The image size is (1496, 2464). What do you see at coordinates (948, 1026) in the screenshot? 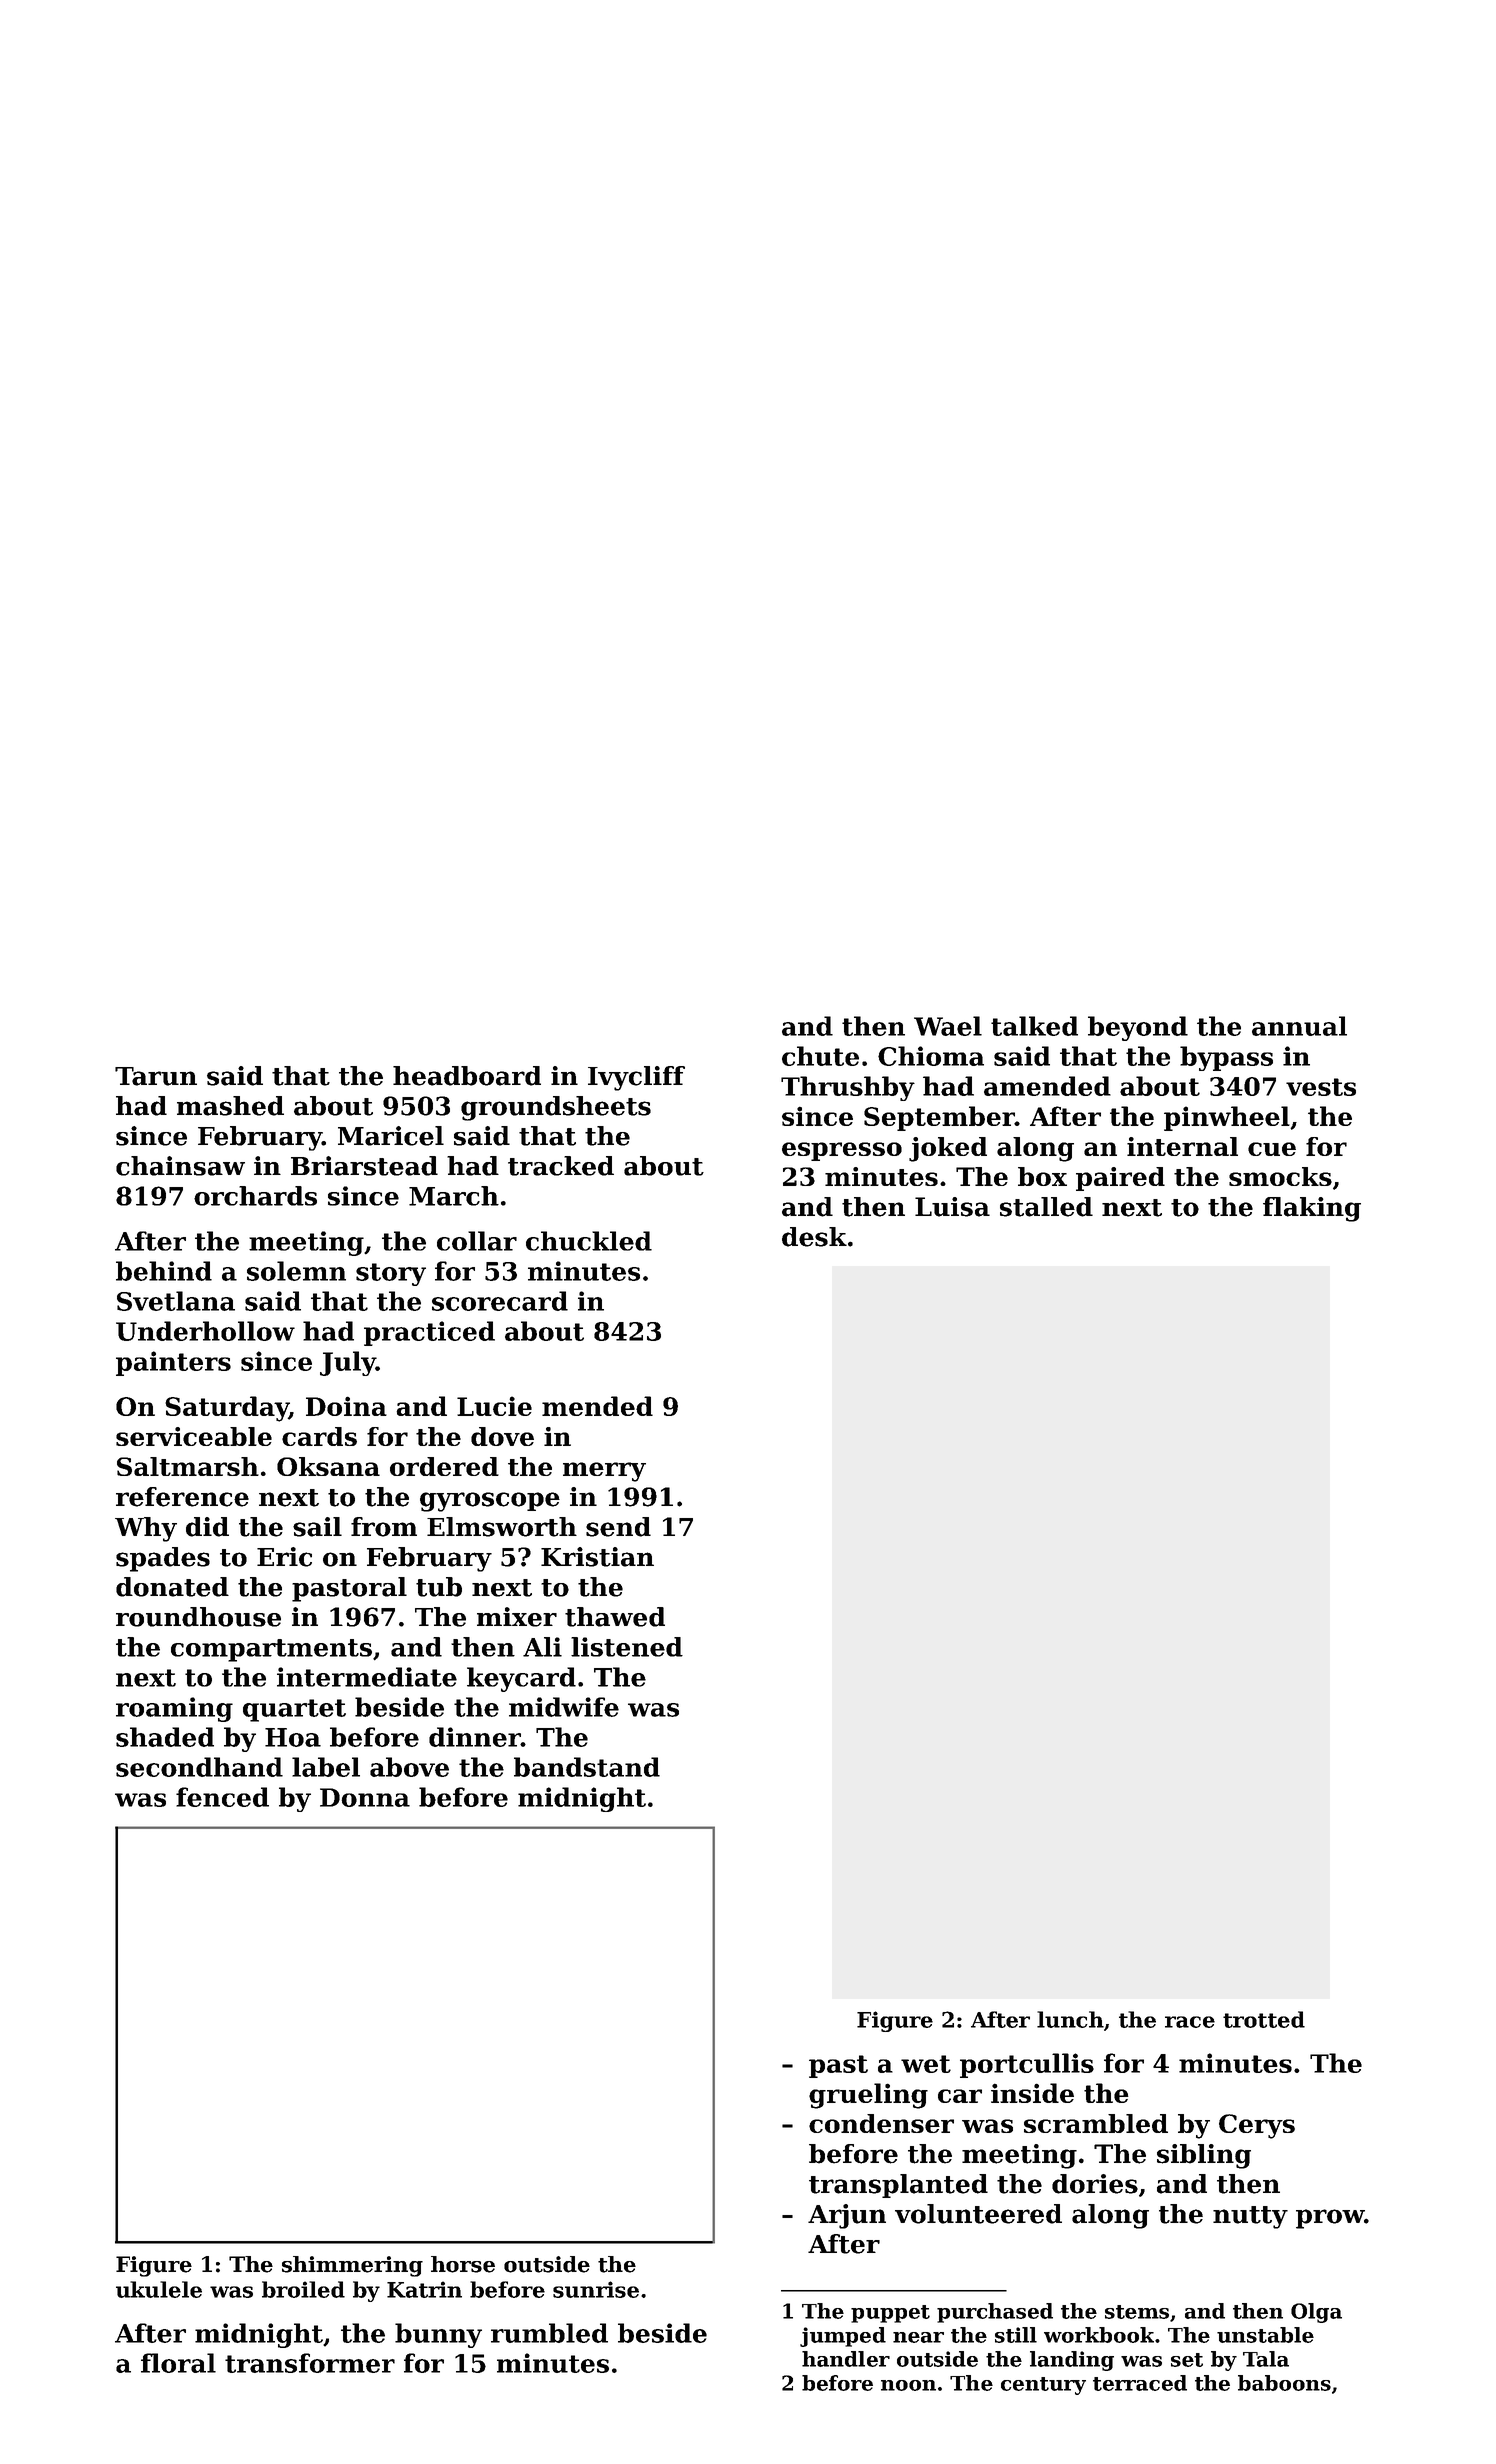
I see `Wael` at bounding box center [948, 1026].
